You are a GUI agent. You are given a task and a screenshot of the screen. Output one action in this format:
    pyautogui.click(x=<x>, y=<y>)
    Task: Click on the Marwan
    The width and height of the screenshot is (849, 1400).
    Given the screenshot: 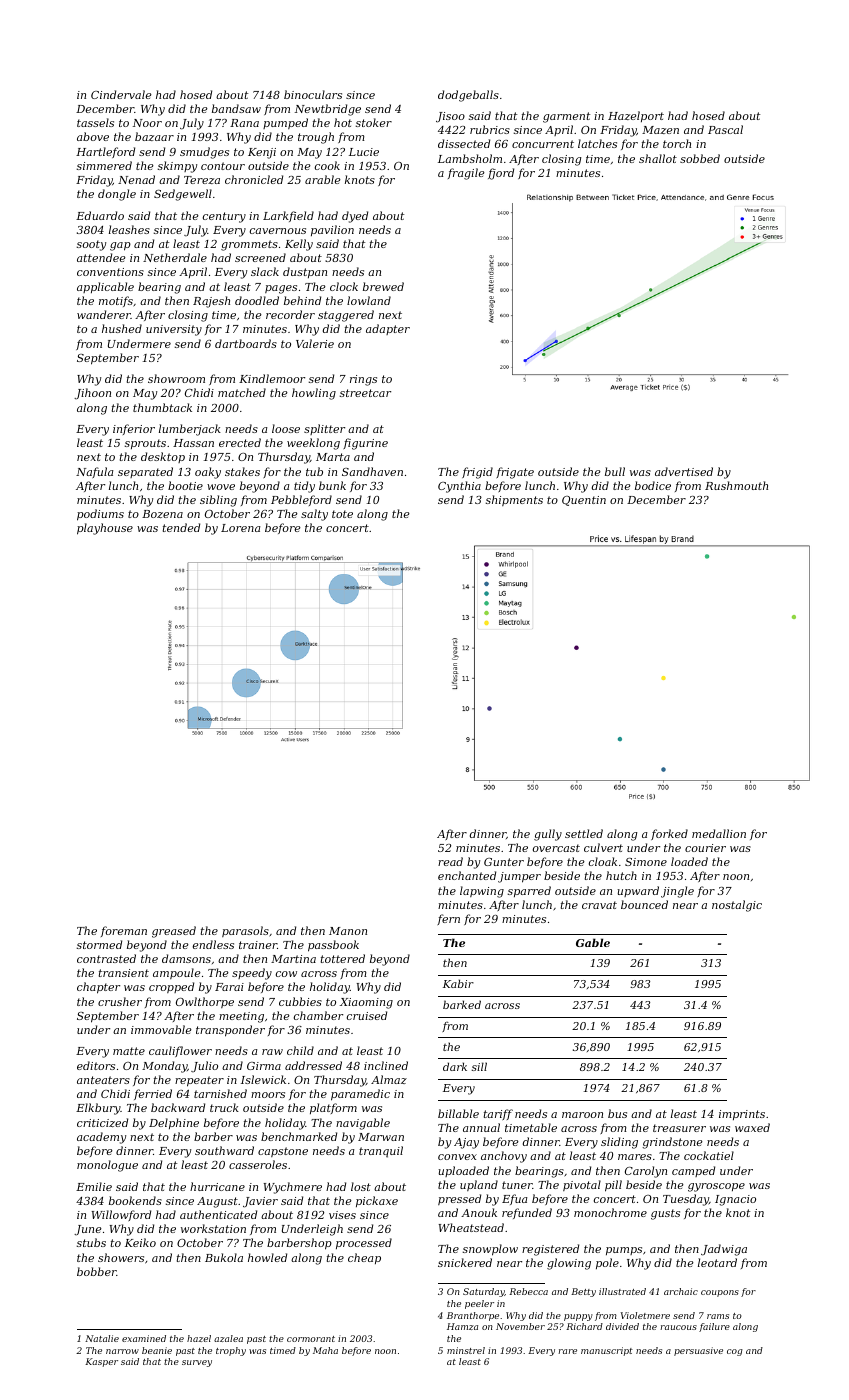 What is the action you would take?
    pyautogui.click(x=381, y=1137)
